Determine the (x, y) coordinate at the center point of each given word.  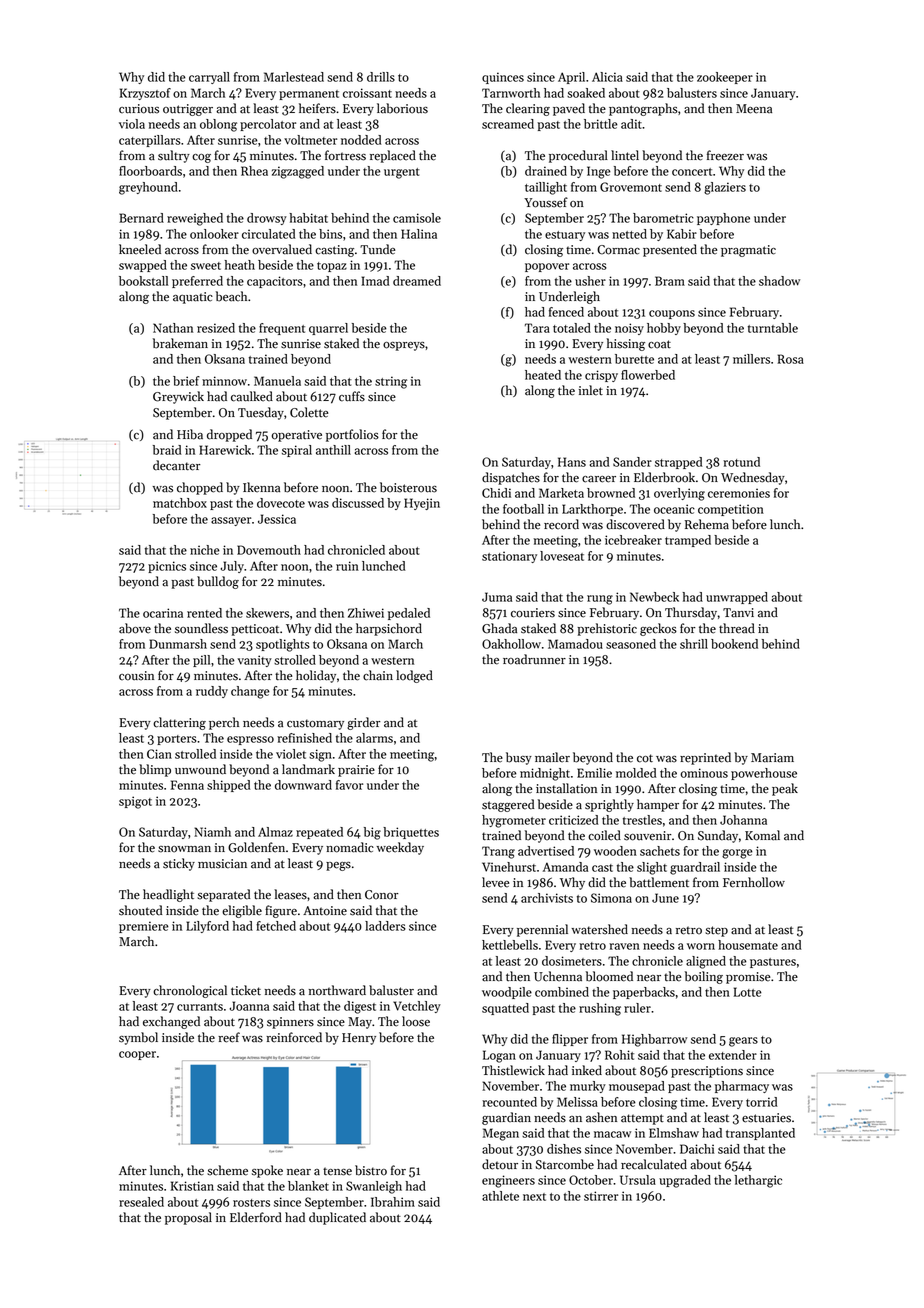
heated (543, 375)
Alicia (607, 77)
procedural (578, 156)
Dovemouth (269, 550)
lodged (414, 676)
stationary (509, 557)
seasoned (631, 644)
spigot (135, 802)
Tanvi (738, 613)
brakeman (180, 343)
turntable (773, 328)
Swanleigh (374, 1187)
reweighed (195, 219)
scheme (227, 1170)
